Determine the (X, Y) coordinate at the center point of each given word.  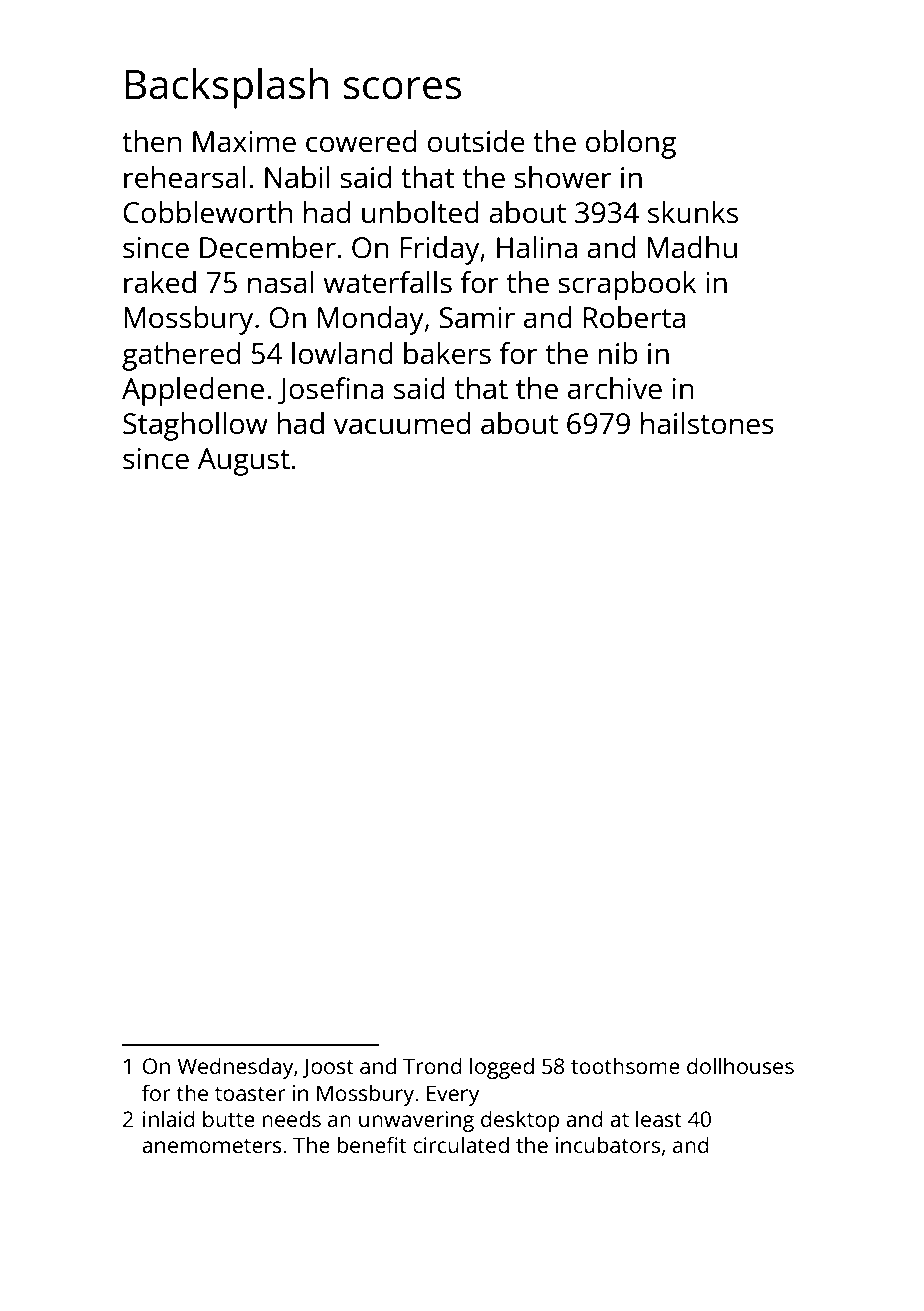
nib (618, 353)
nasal (281, 282)
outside (476, 141)
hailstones (707, 423)
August (244, 462)
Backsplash (227, 88)
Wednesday (235, 1068)
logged (502, 1068)
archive (615, 388)
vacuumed (402, 423)
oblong (631, 144)
